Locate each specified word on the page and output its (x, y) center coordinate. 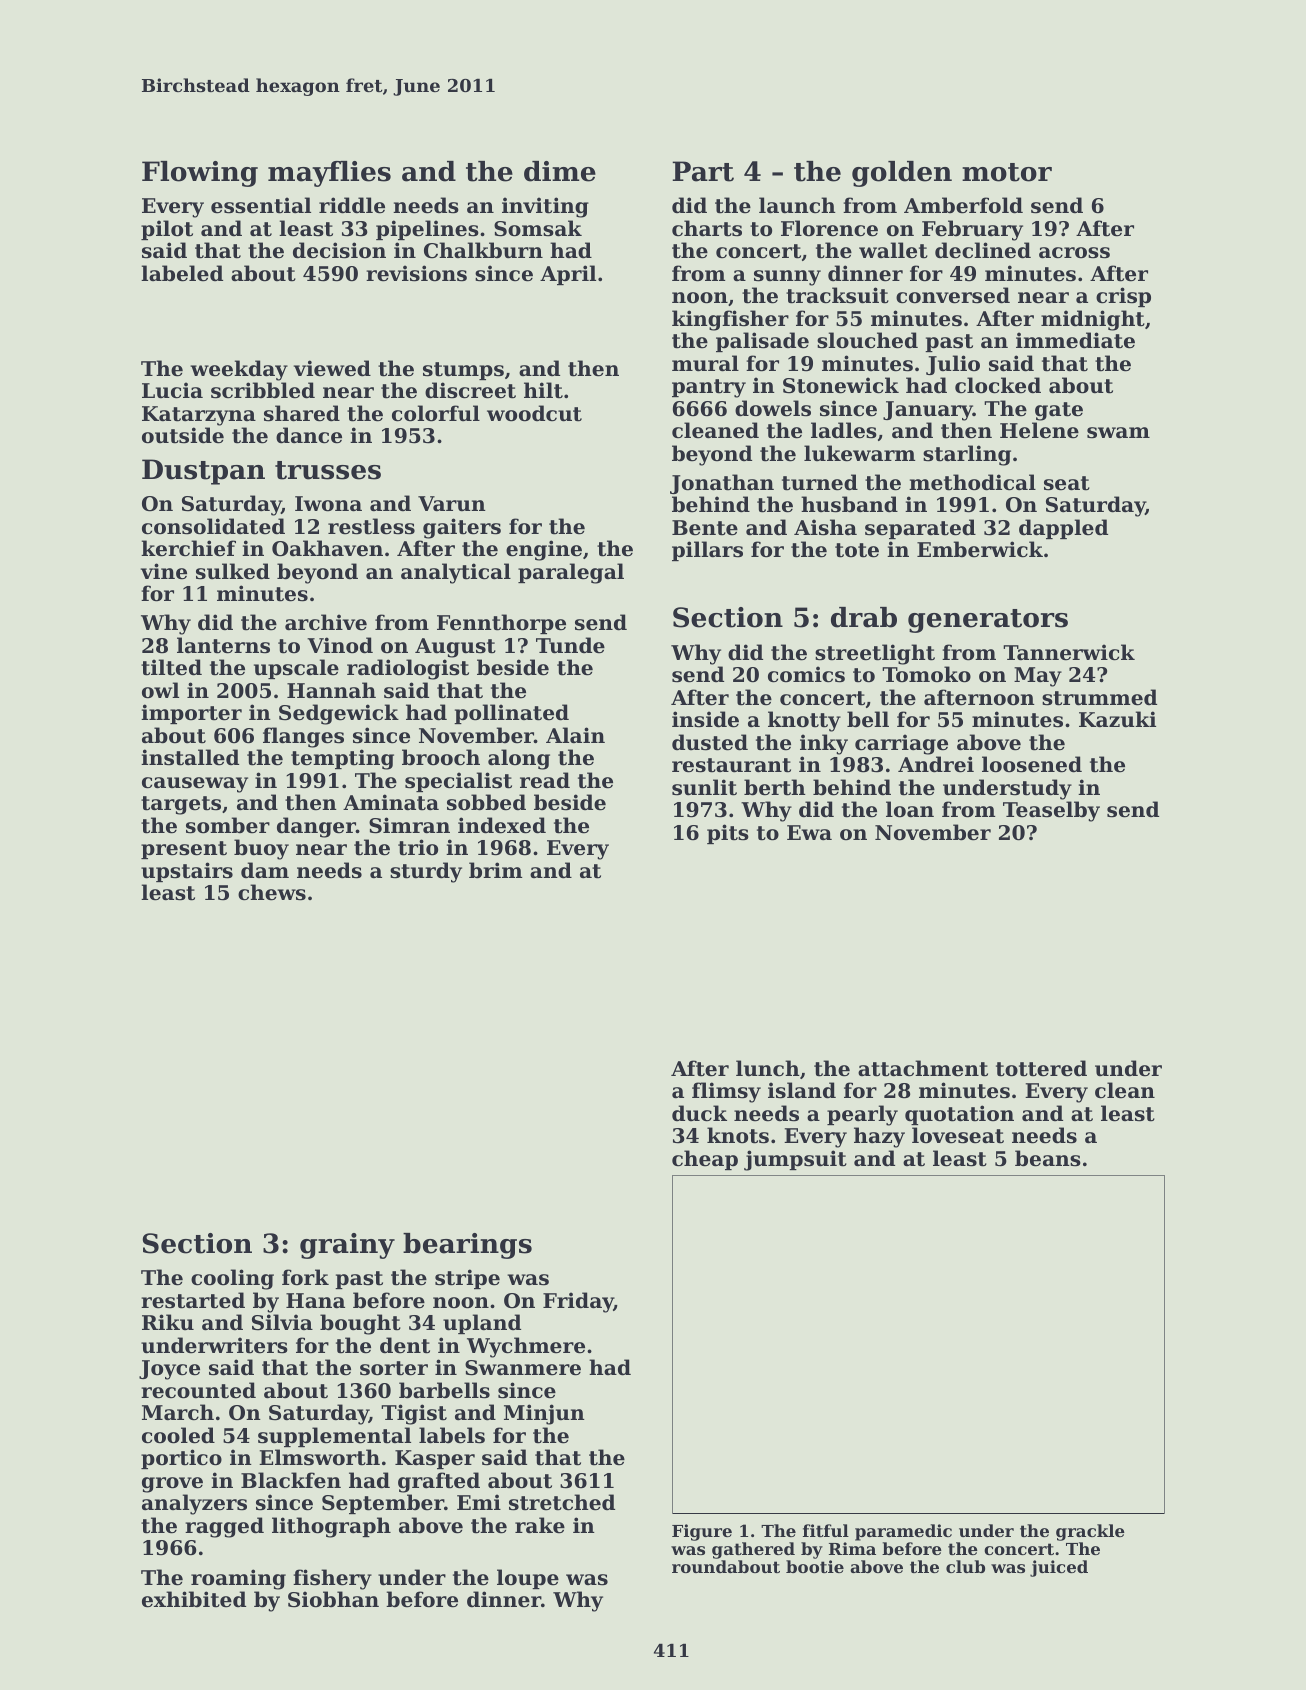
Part (703, 171)
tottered (1041, 1068)
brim (495, 870)
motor (1007, 172)
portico (181, 1459)
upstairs (187, 872)
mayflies (329, 174)
